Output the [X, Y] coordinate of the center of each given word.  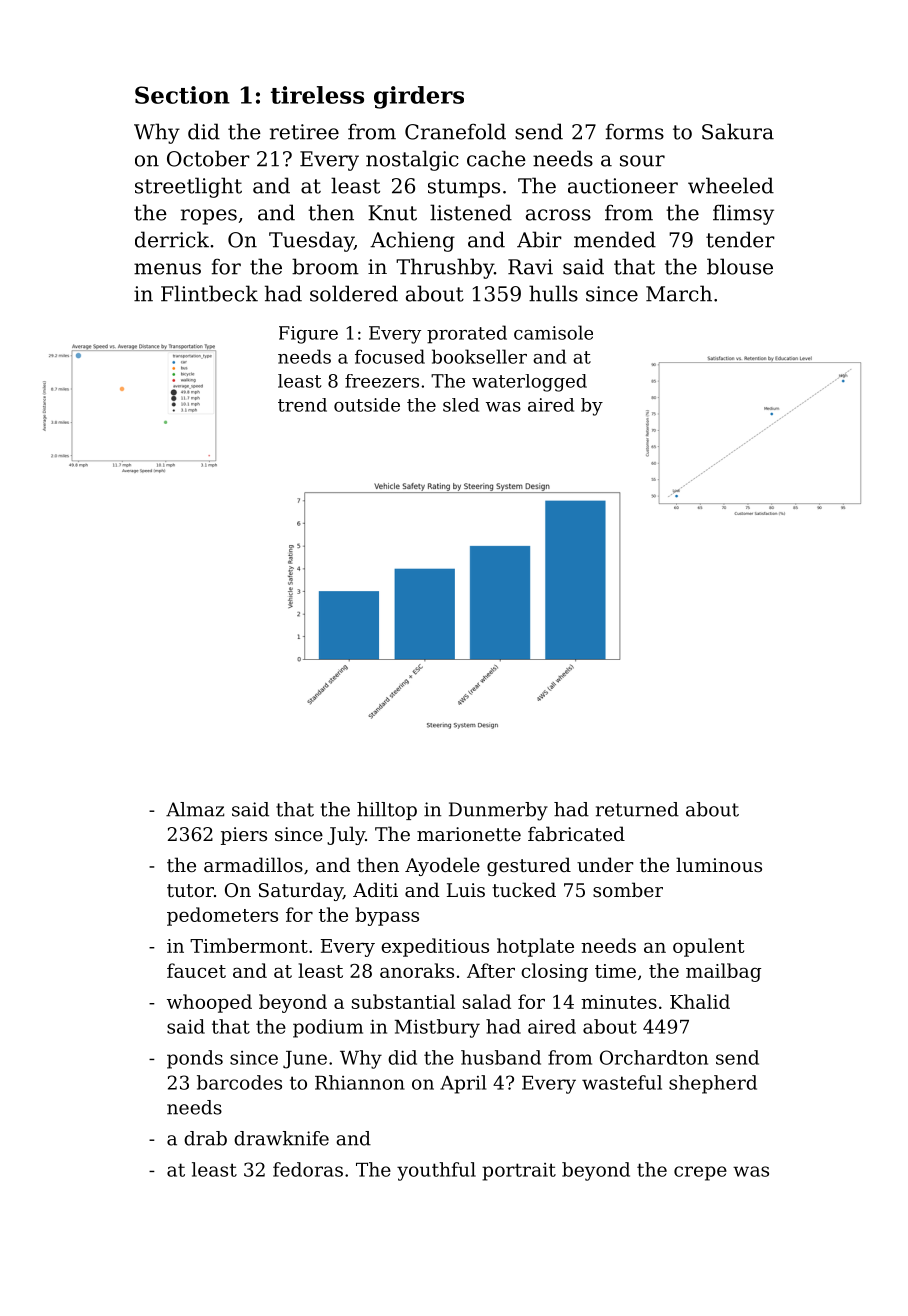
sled [461, 405]
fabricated [576, 833]
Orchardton [654, 1057]
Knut [392, 213]
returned [637, 809]
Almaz [195, 809]
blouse [740, 266]
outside [367, 405]
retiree [304, 132]
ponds [195, 1059]
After [491, 970]
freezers [382, 381]
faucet [196, 970]
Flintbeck [209, 293]
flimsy [743, 214]
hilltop [387, 811]
